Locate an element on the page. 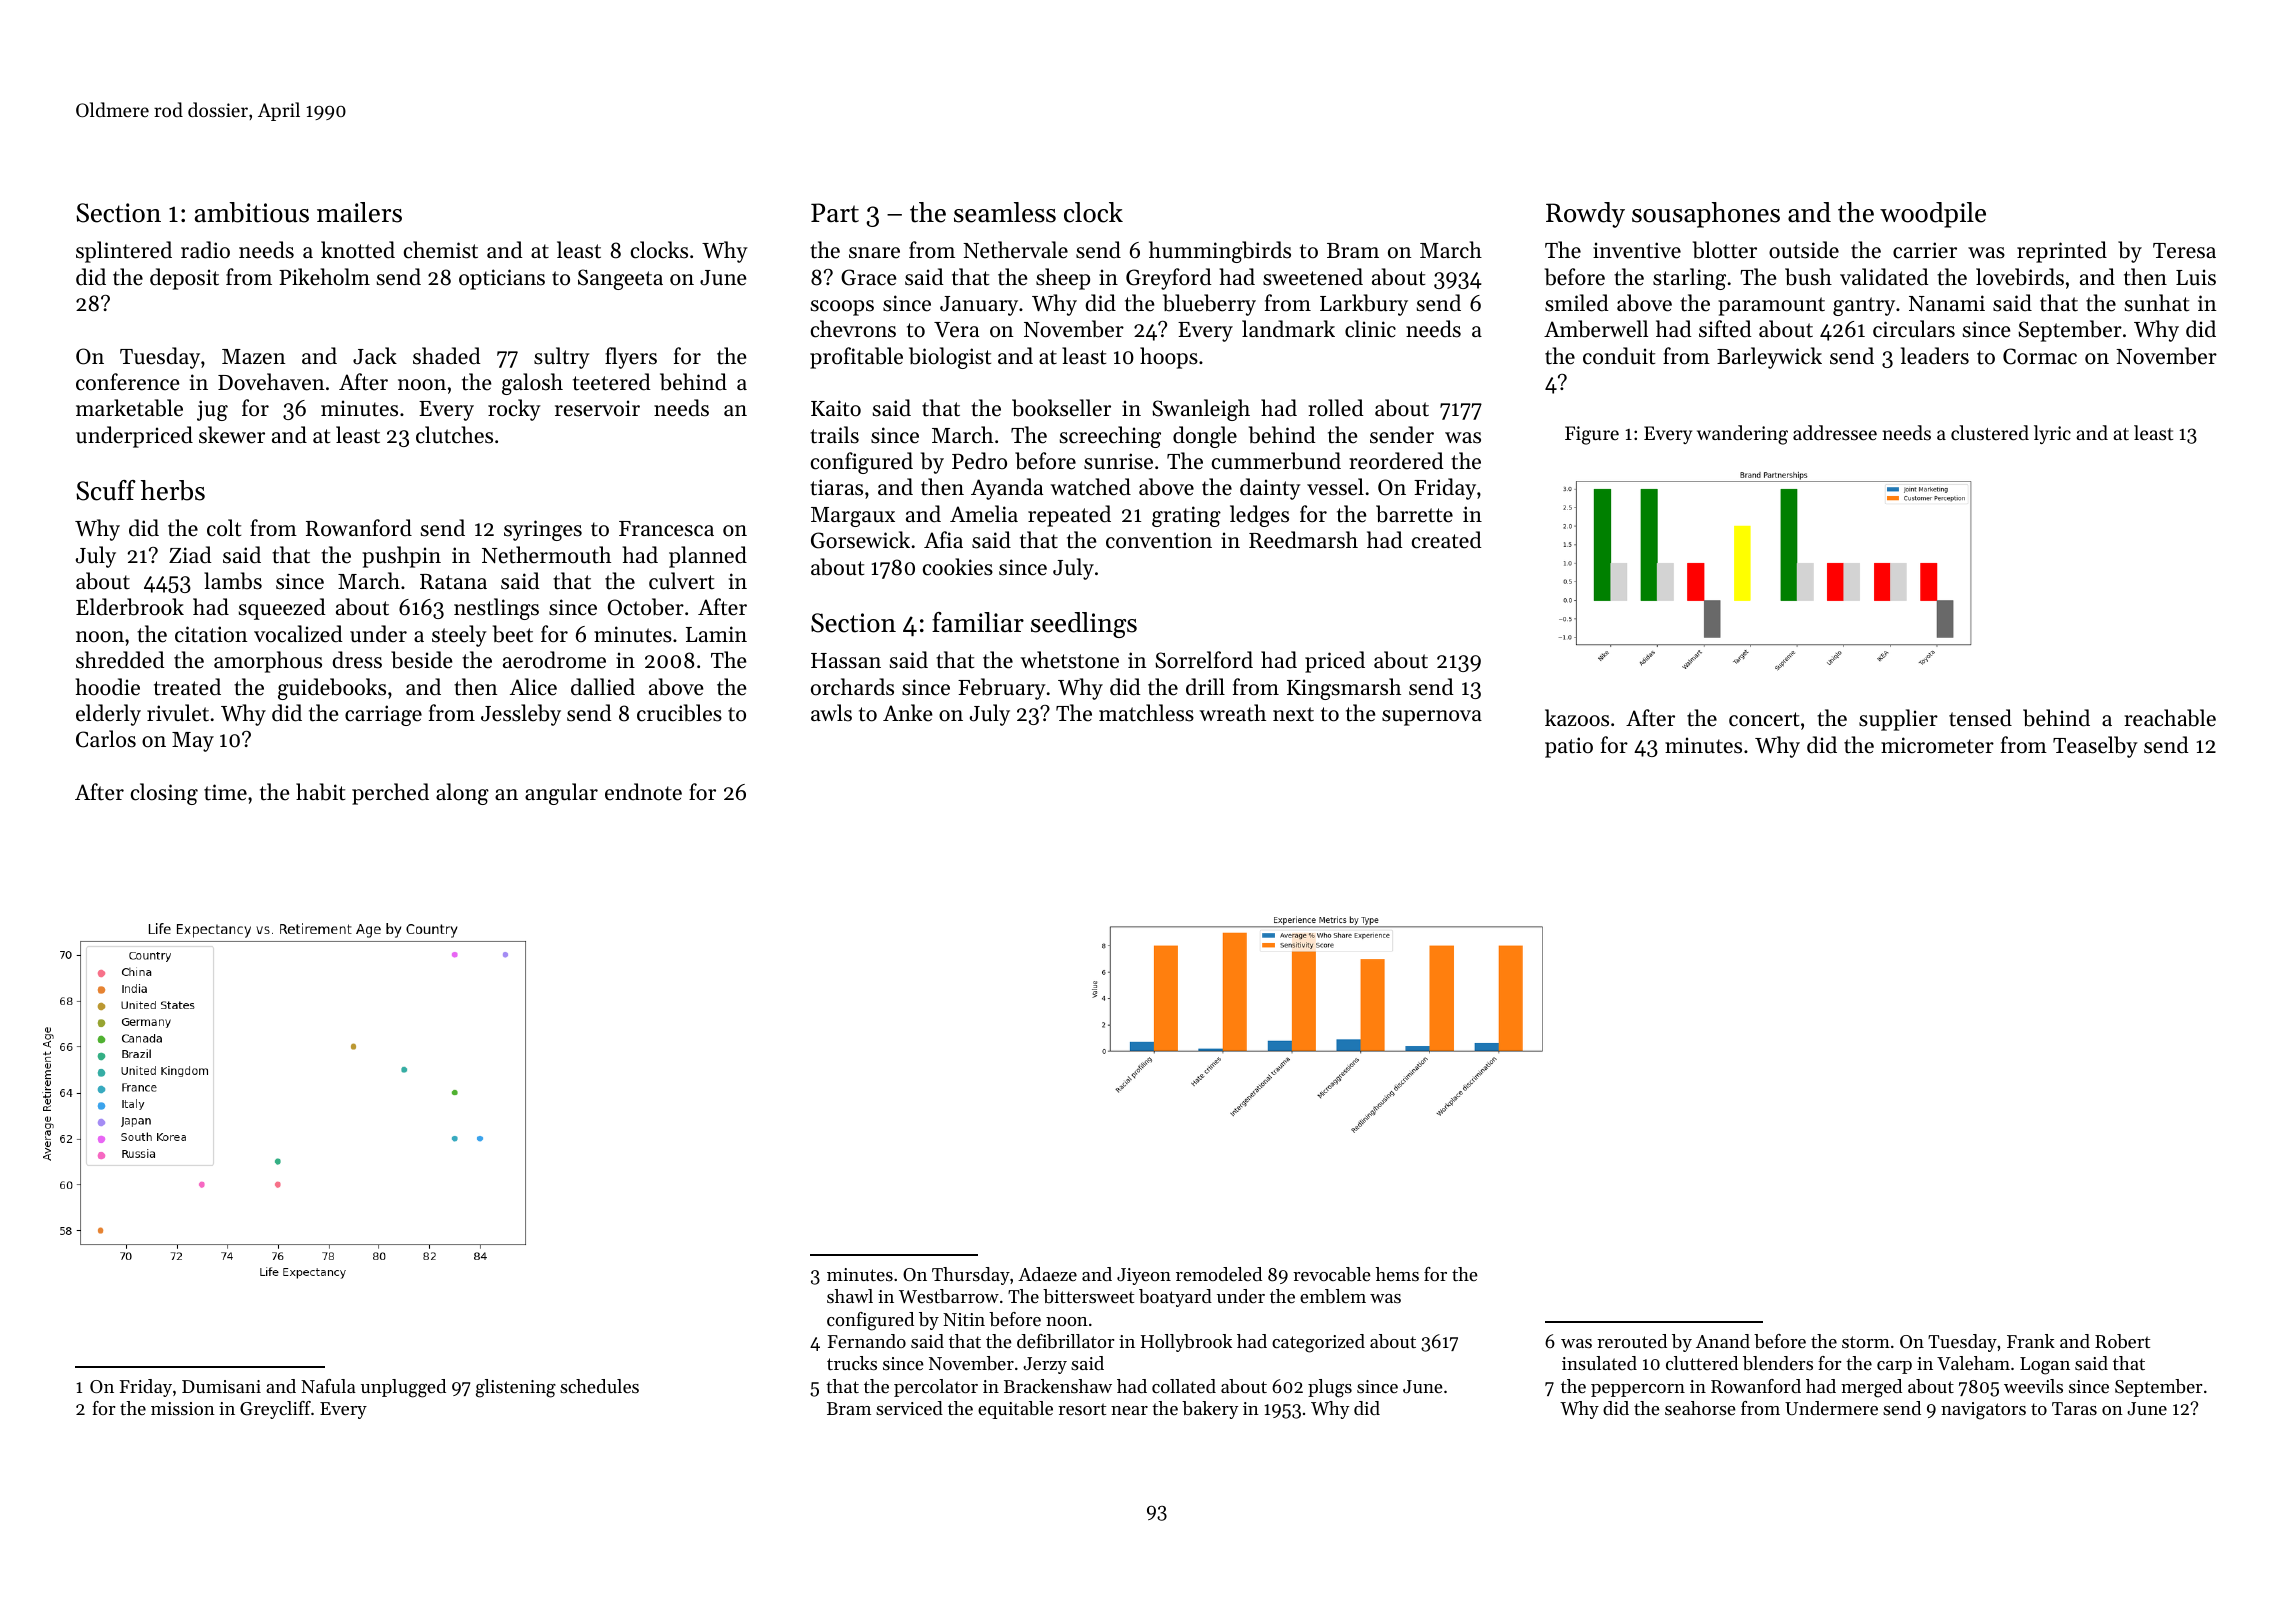 The height and width of the document is (1620, 2292). Teaselby is located at coordinates (2095, 747).
